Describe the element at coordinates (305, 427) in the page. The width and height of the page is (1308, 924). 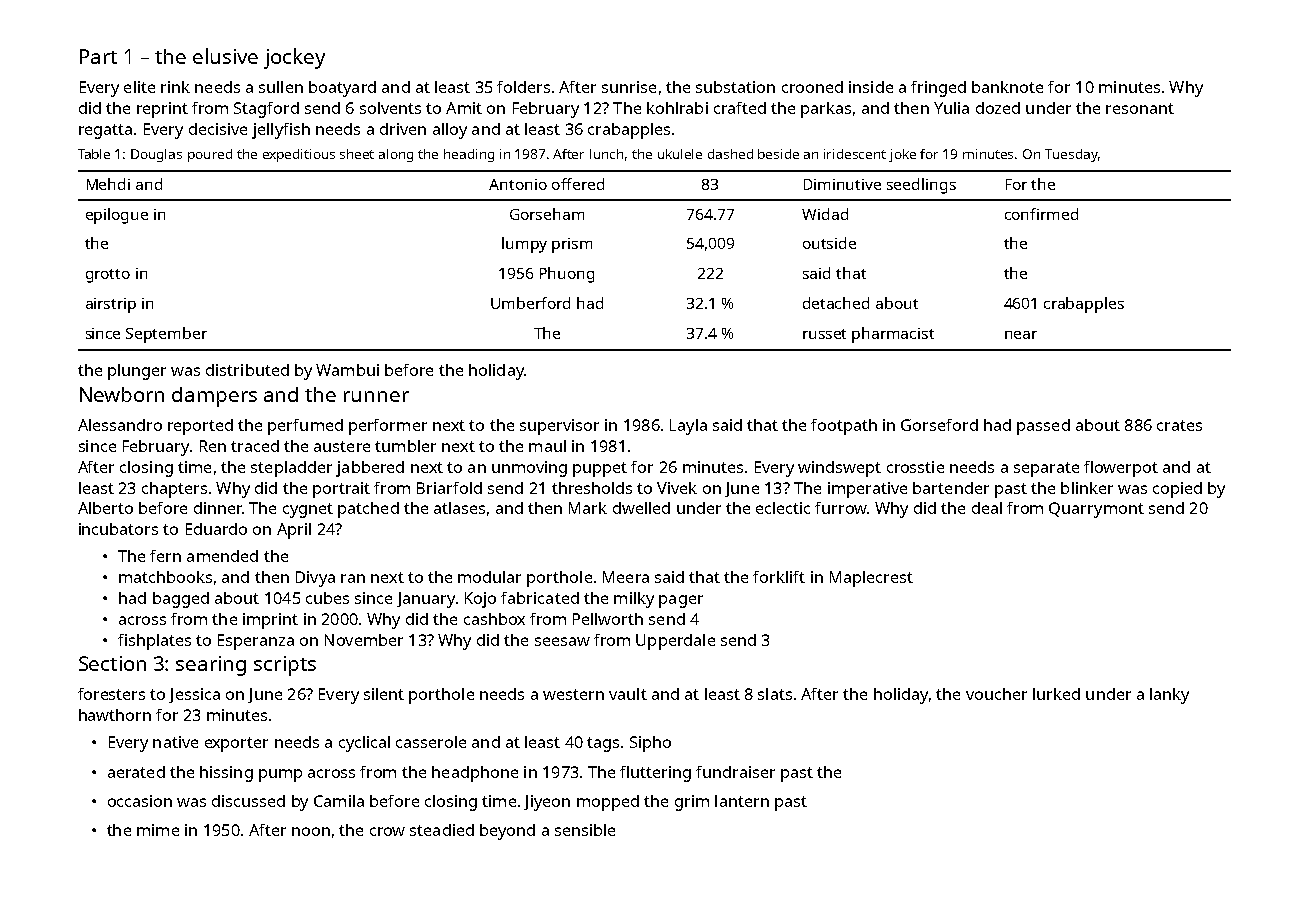
I see `perfumed` at that location.
